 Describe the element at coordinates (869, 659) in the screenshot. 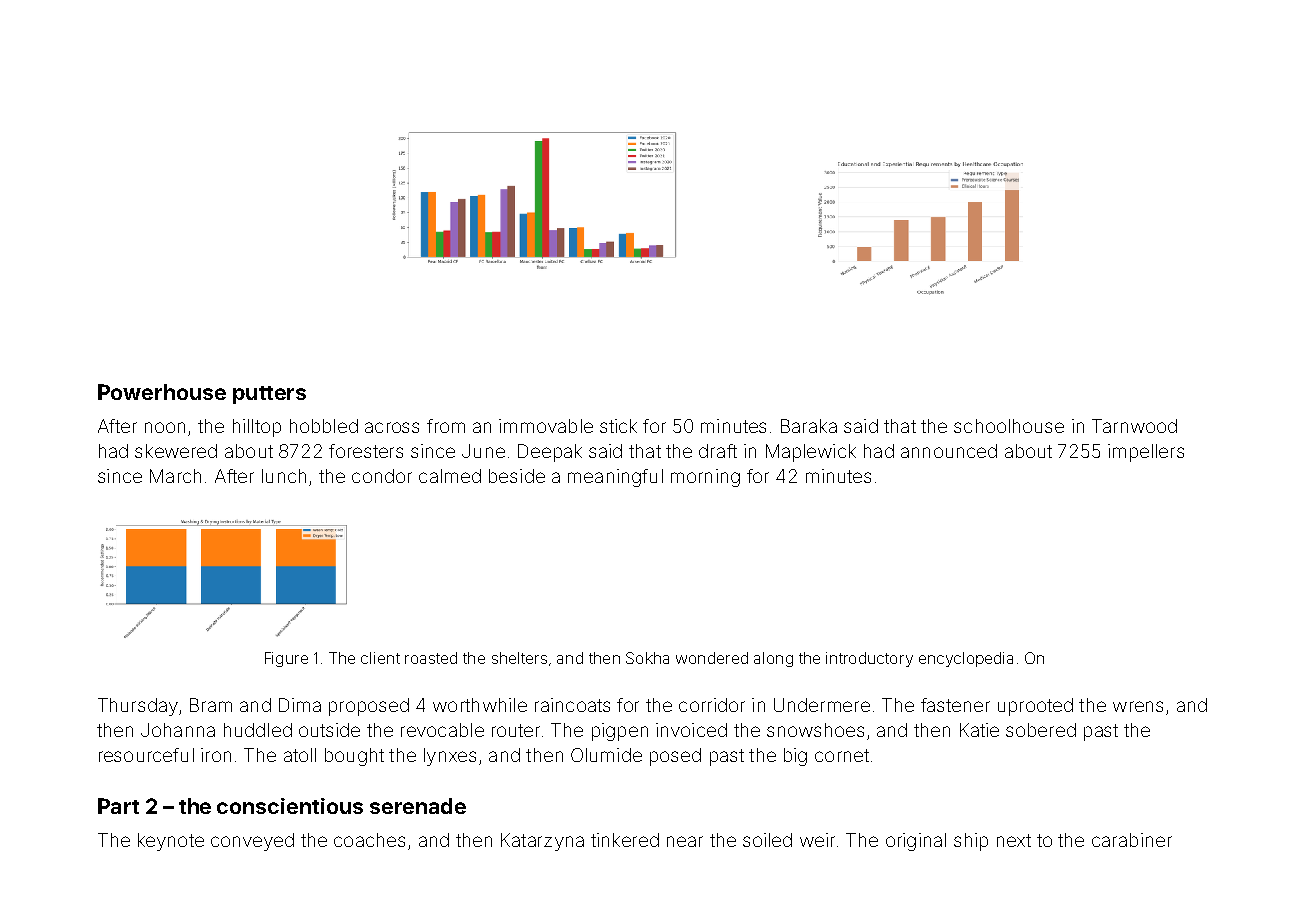

I see `introductory` at that location.
